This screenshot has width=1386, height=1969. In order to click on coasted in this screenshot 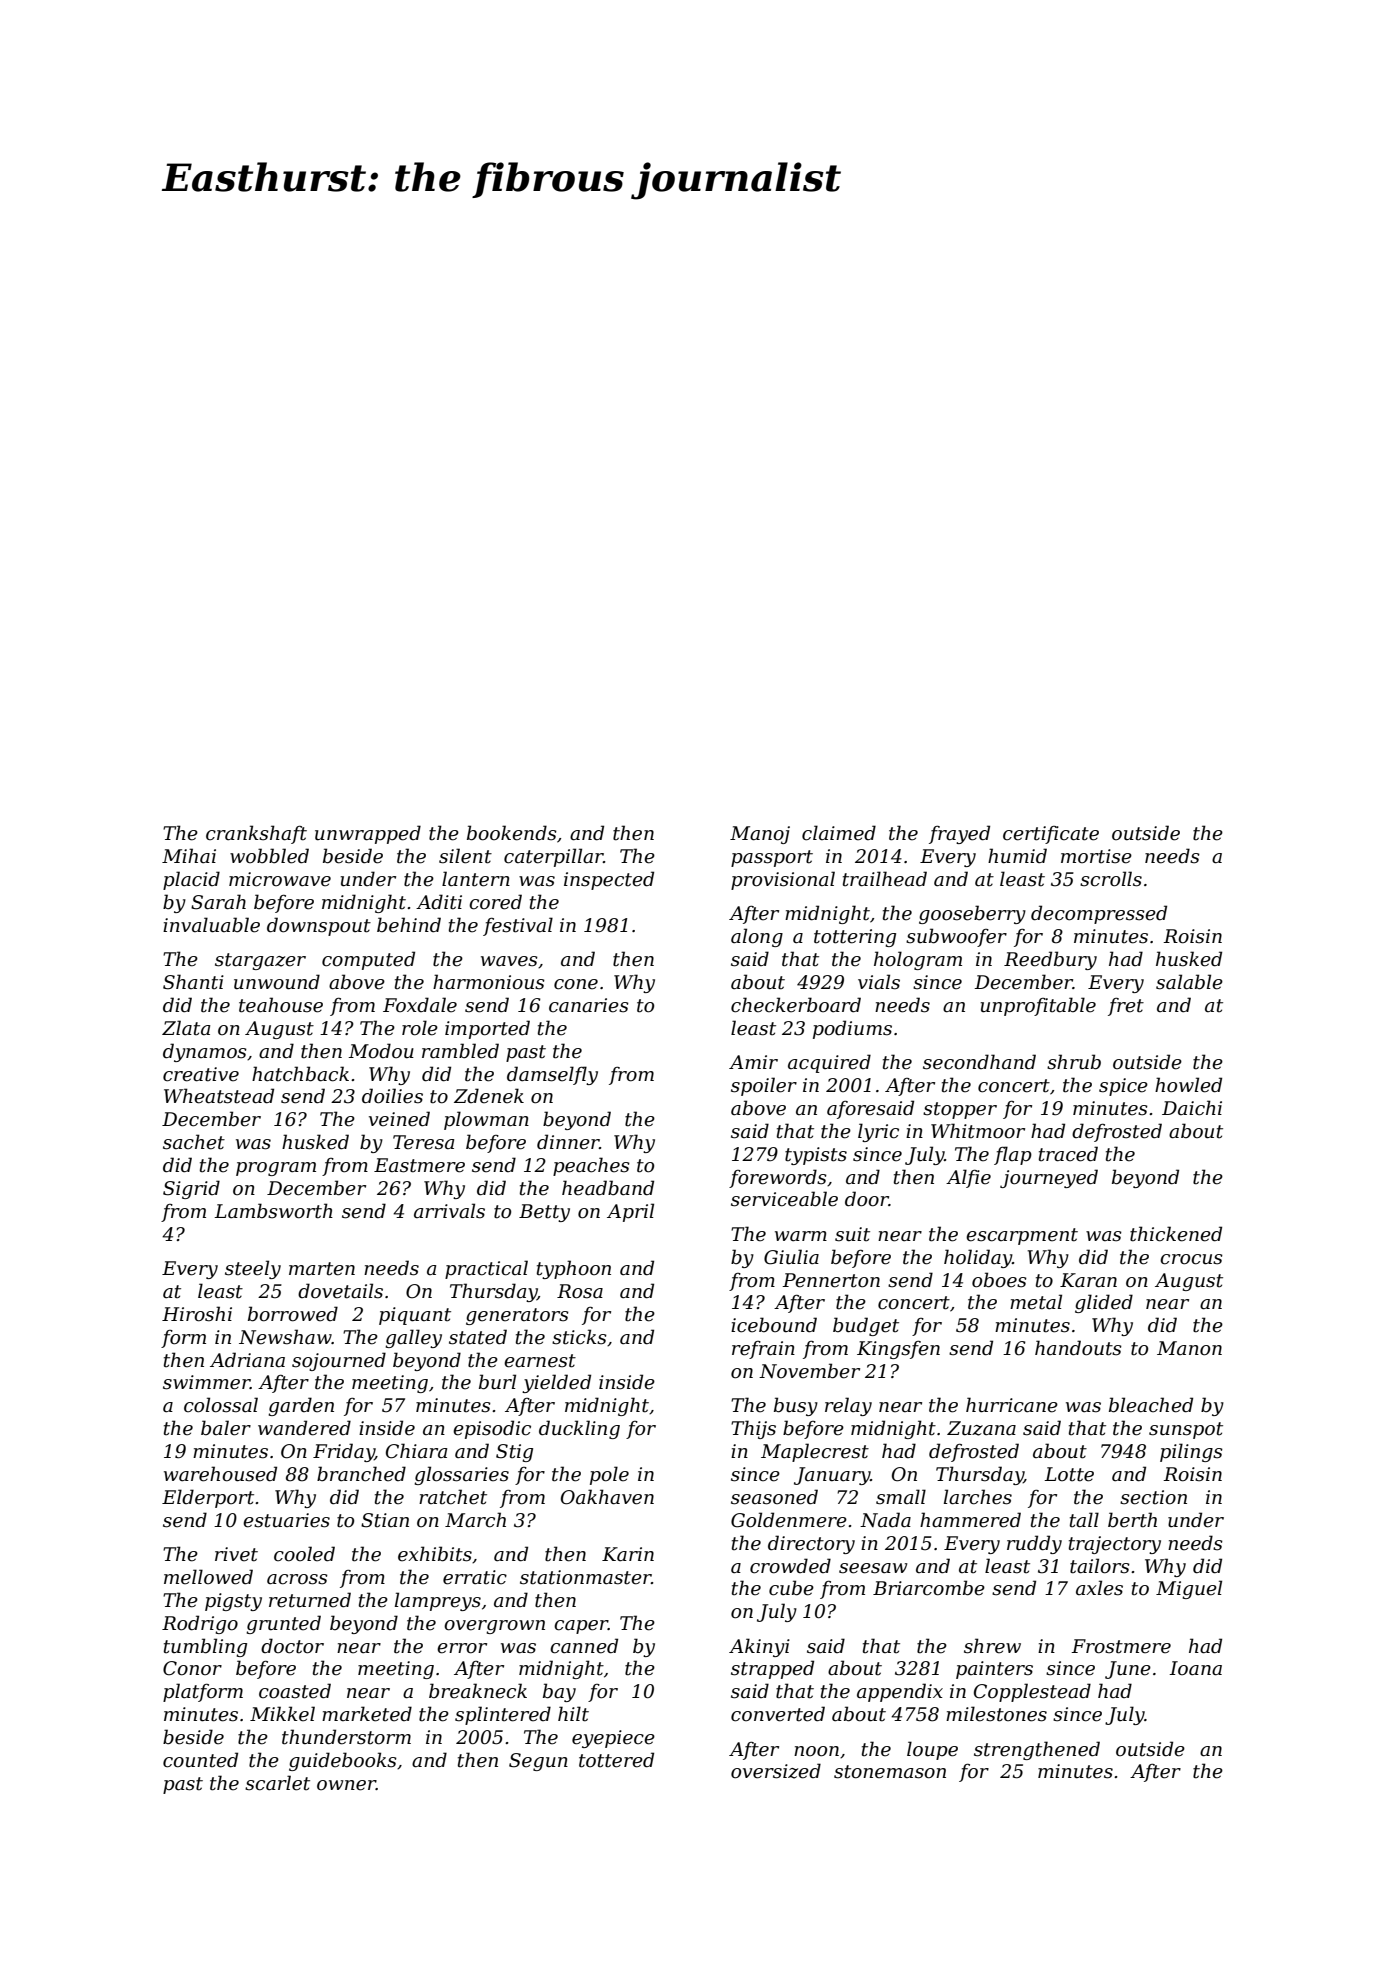, I will do `click(295, 1691)`.
